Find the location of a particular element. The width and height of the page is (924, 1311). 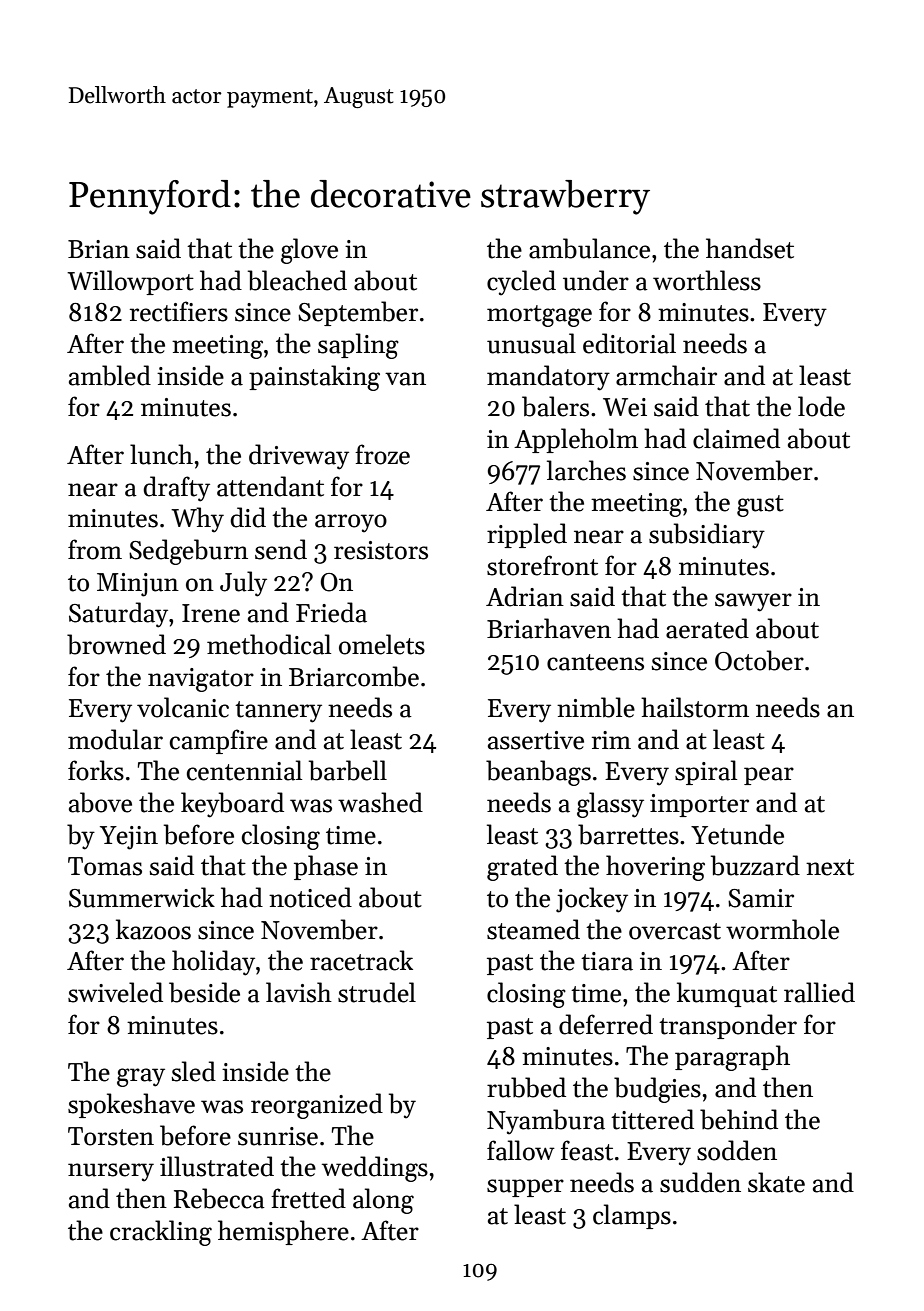

September is located at coordinates (358, 313).
